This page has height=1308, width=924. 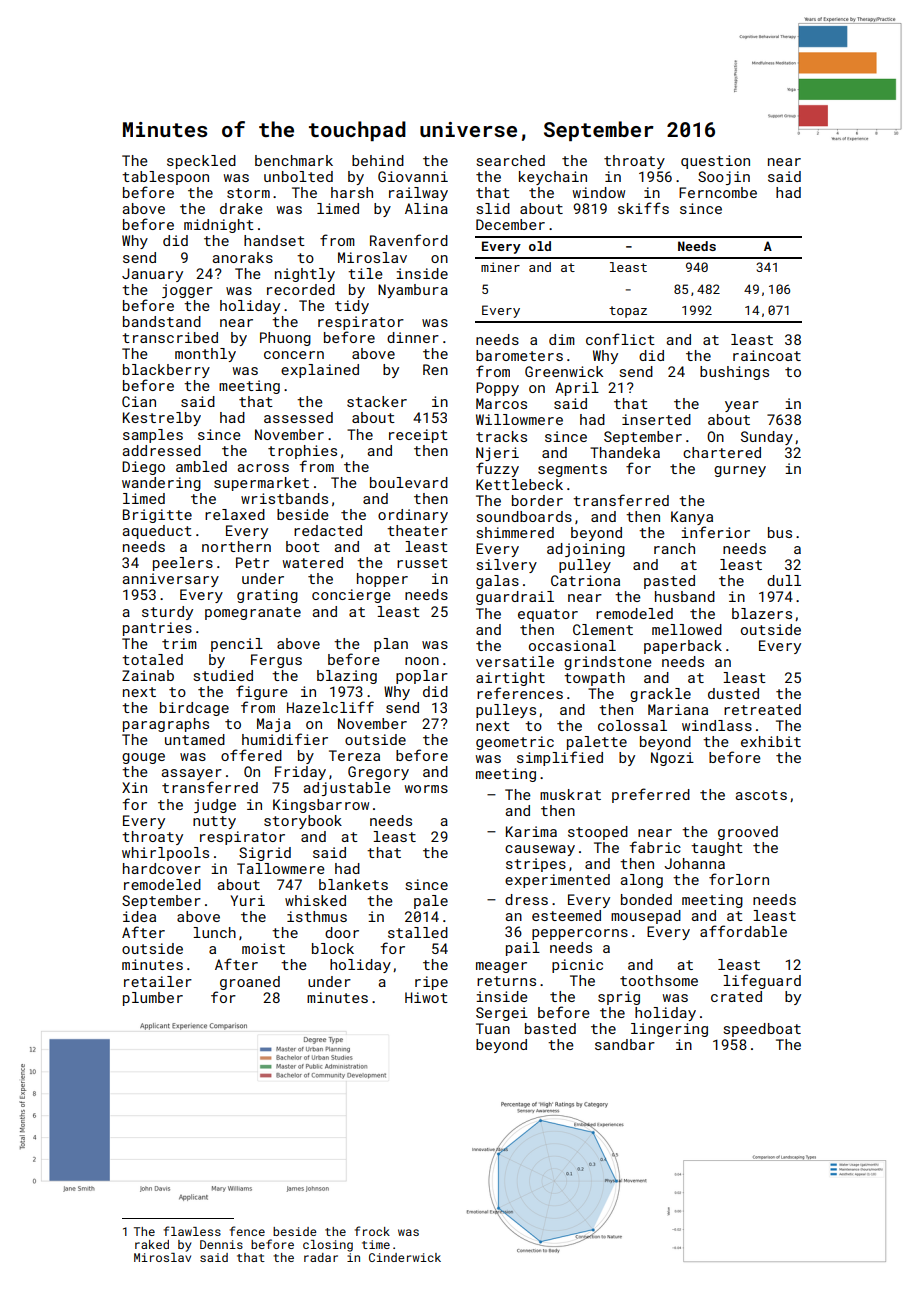 What do you see at coordinates (520, 693) in the page?
I see `references` at bounding box center [520, 693].
